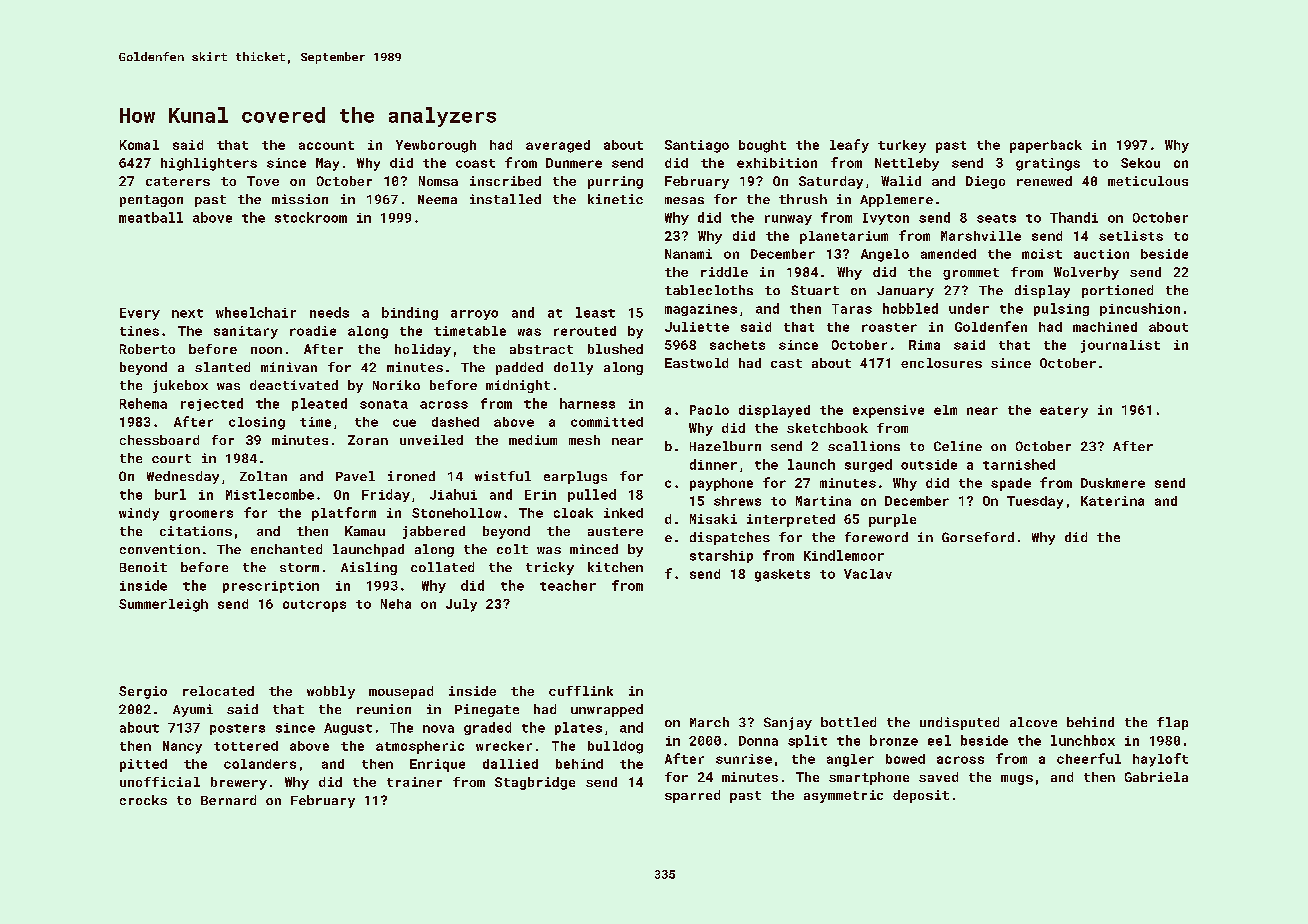 The width and height of the screenshot is (1308, 924). Describe the element at coordinates (1046, 146) in the screenshot. I see `paperback` at that location.
